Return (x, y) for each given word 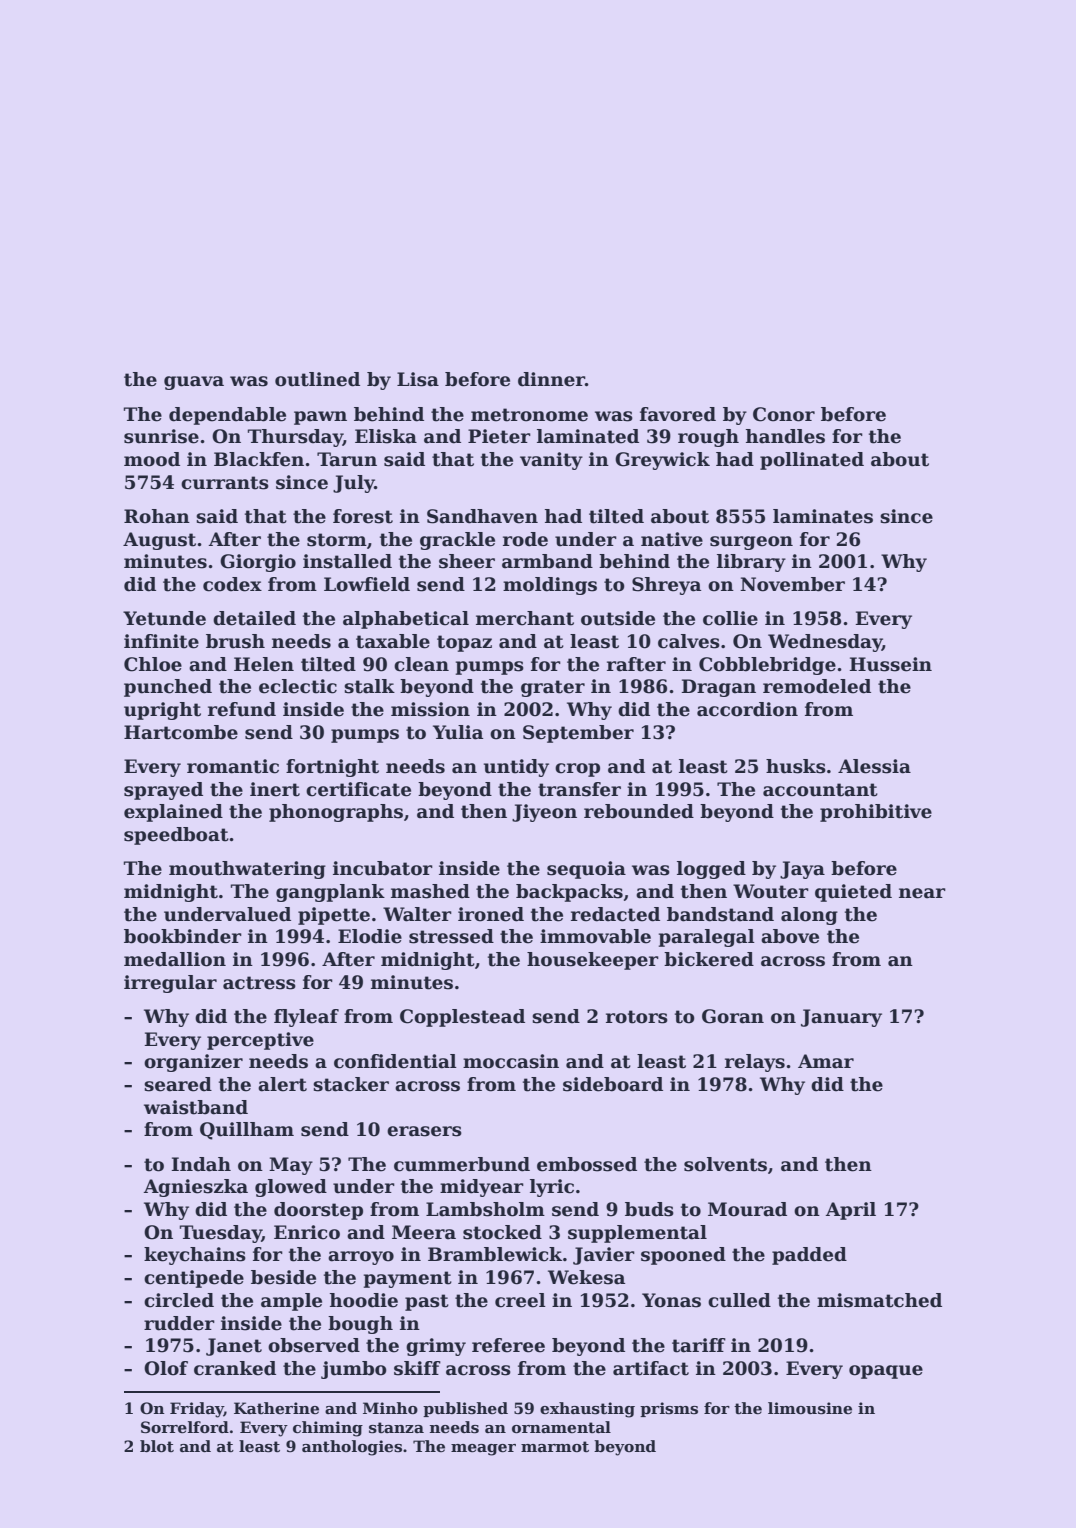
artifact (651, 1368)
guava (194, 383)
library (751, 563)
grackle (457, 541)
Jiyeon (544, 813)
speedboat (176, 836)
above (790, 936)
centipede (194, 1279)
